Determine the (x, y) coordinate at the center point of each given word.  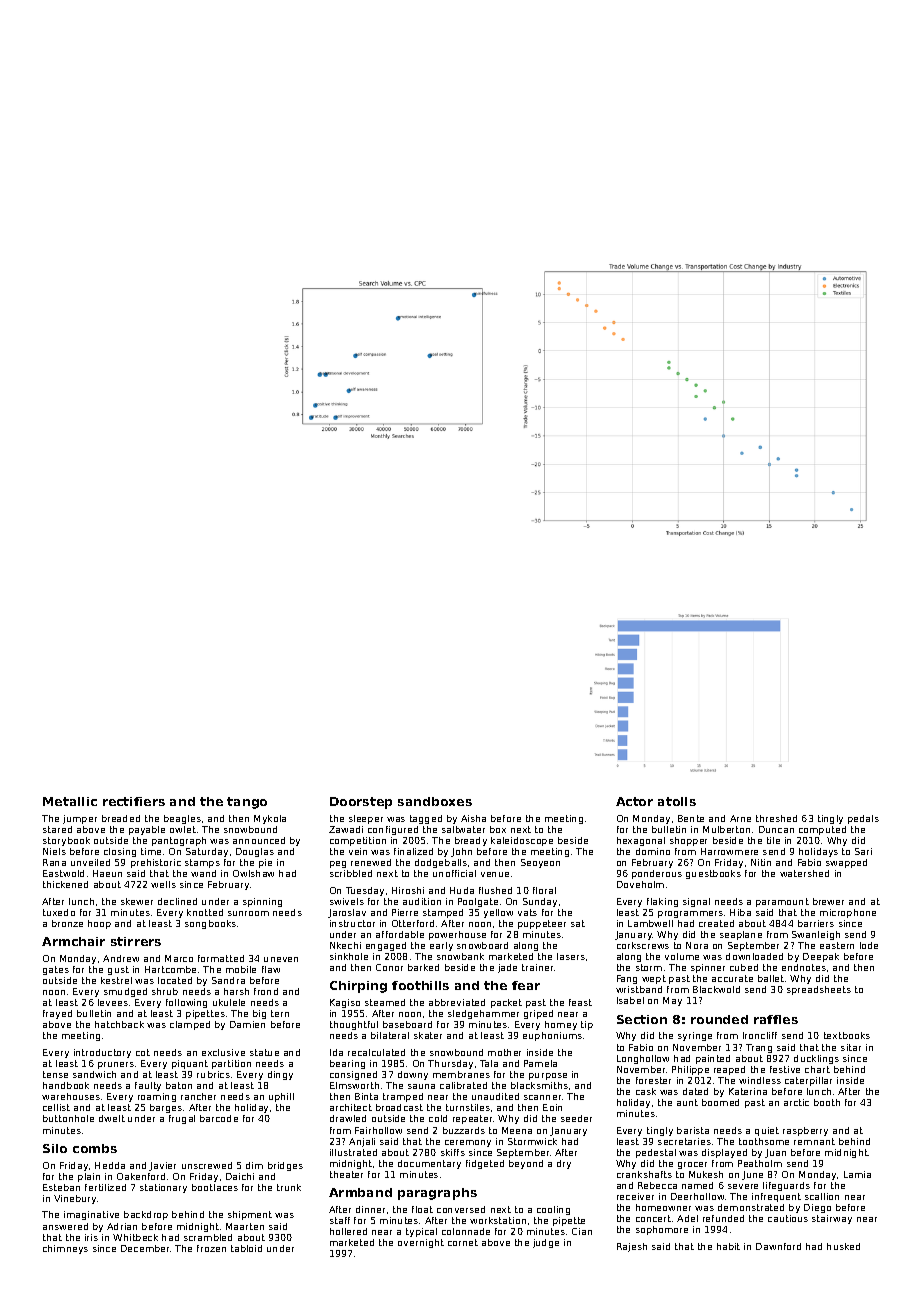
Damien (247, 1024)
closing (120, 852)
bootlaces (215, 1187)
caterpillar (808, 1081)
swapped (846, 863)
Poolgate (478, 902)
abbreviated (457, 1002)
